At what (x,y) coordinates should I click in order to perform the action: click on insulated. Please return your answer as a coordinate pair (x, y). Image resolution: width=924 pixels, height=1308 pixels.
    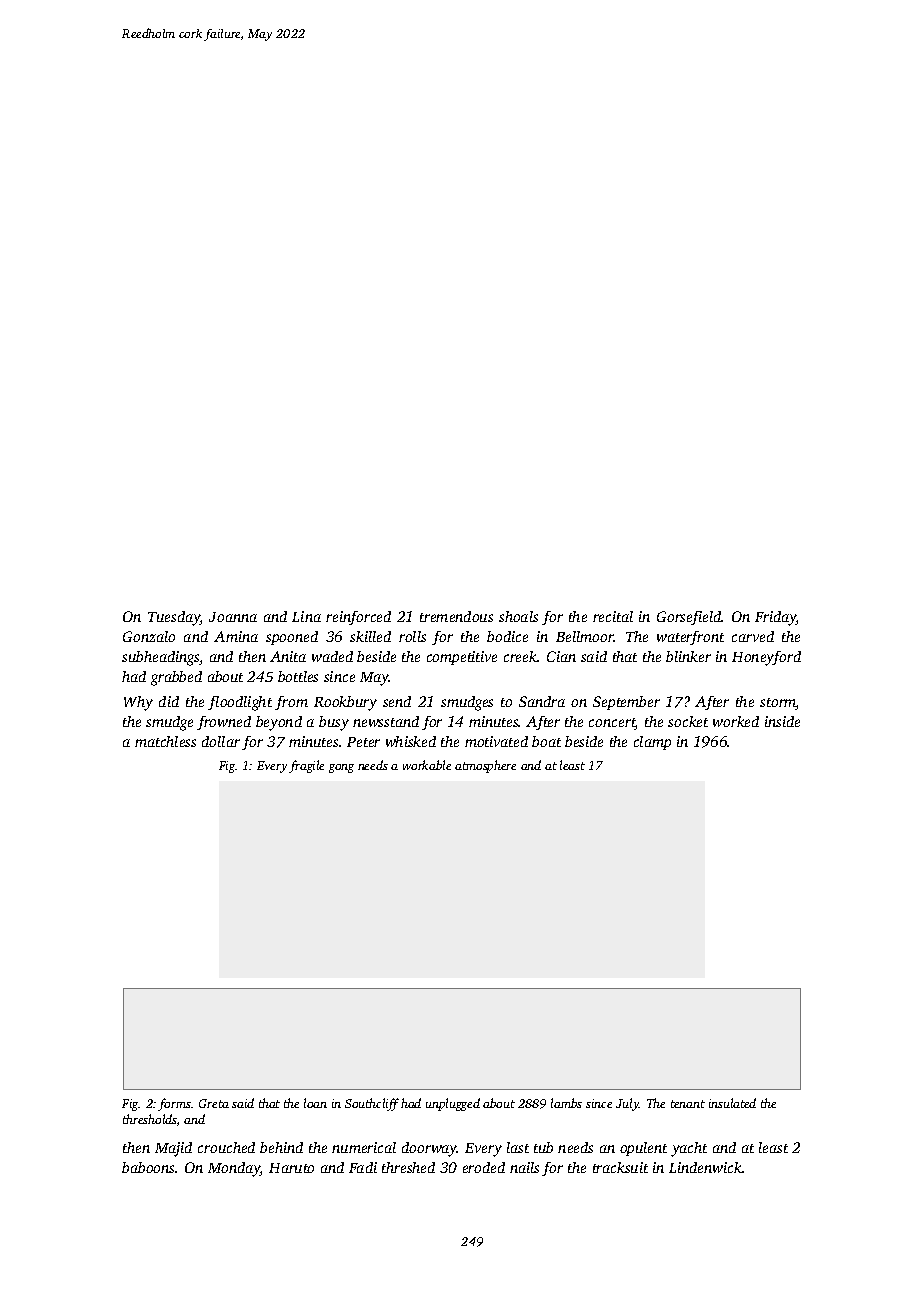
    Looking at the image, I should click on (732, 1103).
